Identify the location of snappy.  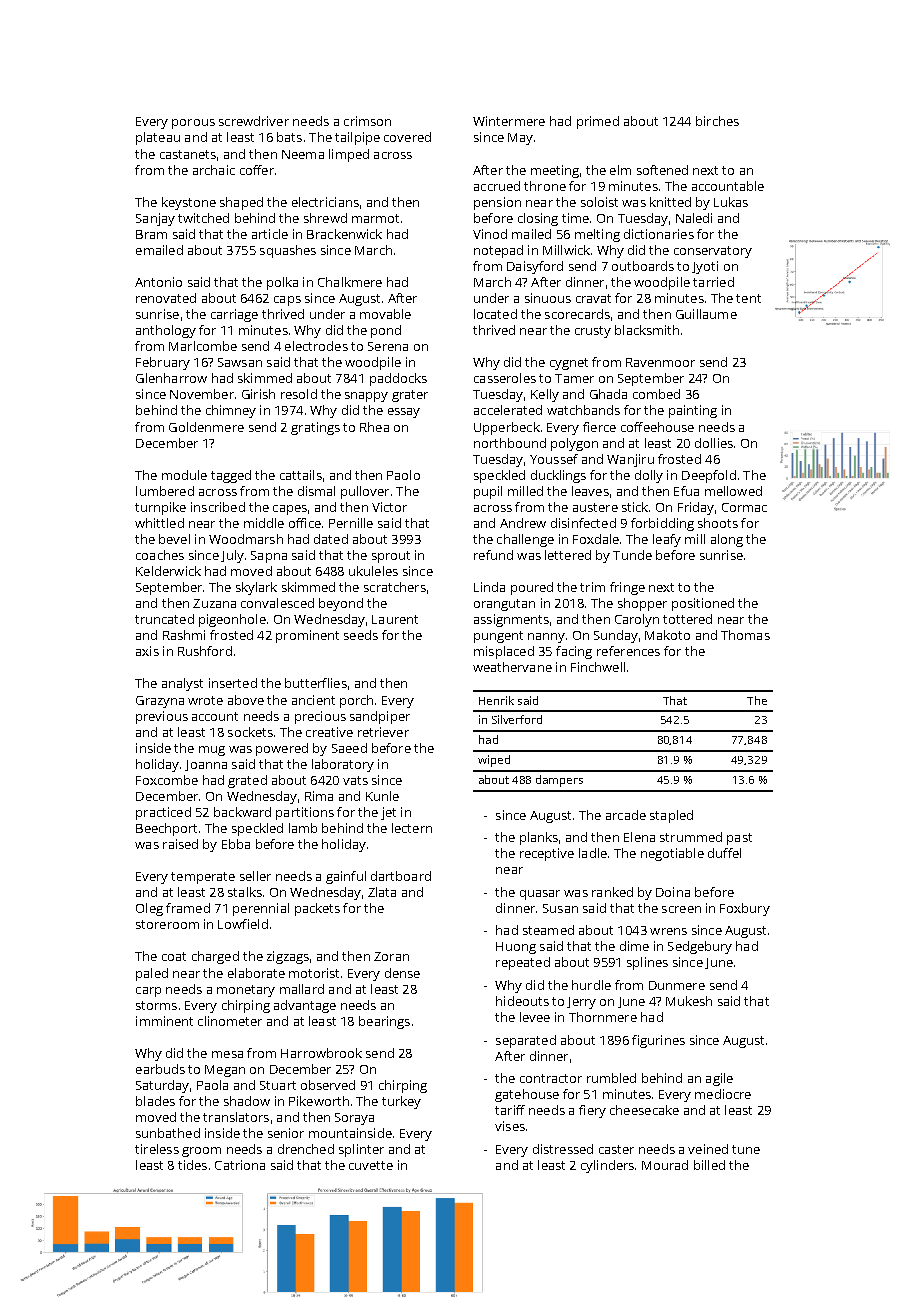
(366, 397).
